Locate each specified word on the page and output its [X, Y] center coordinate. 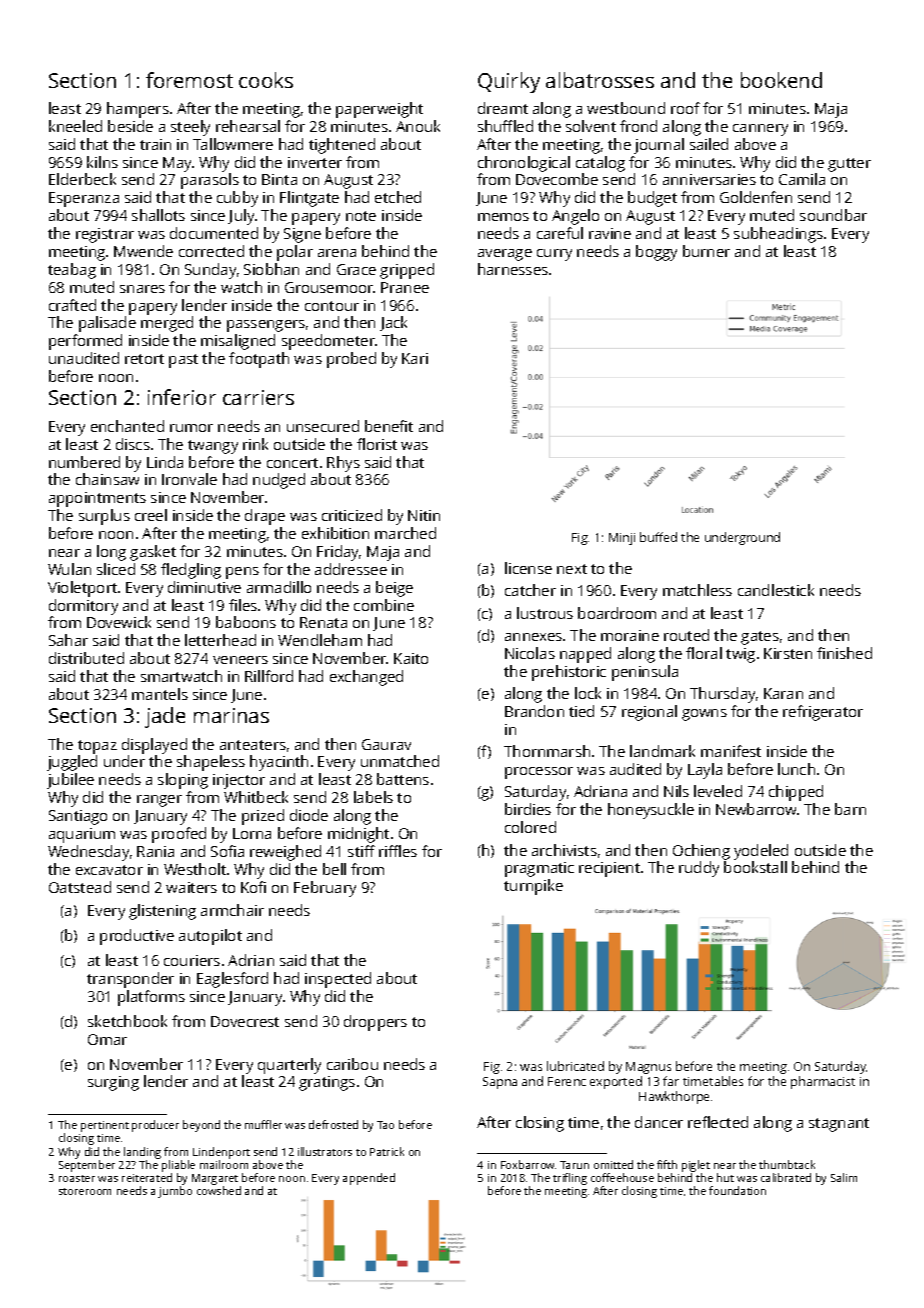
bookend [781, 80]
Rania [155, 851]
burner [706, 251]
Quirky [509, 82]
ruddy [699, 869]
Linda [165, 462]
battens [403, 779]
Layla [705, 771]
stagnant [839, 1125]
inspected [338, 980]
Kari [415, 358]
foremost [189, 80]
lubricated [575, 1066]
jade [165, 717]
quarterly [289, 1066]
